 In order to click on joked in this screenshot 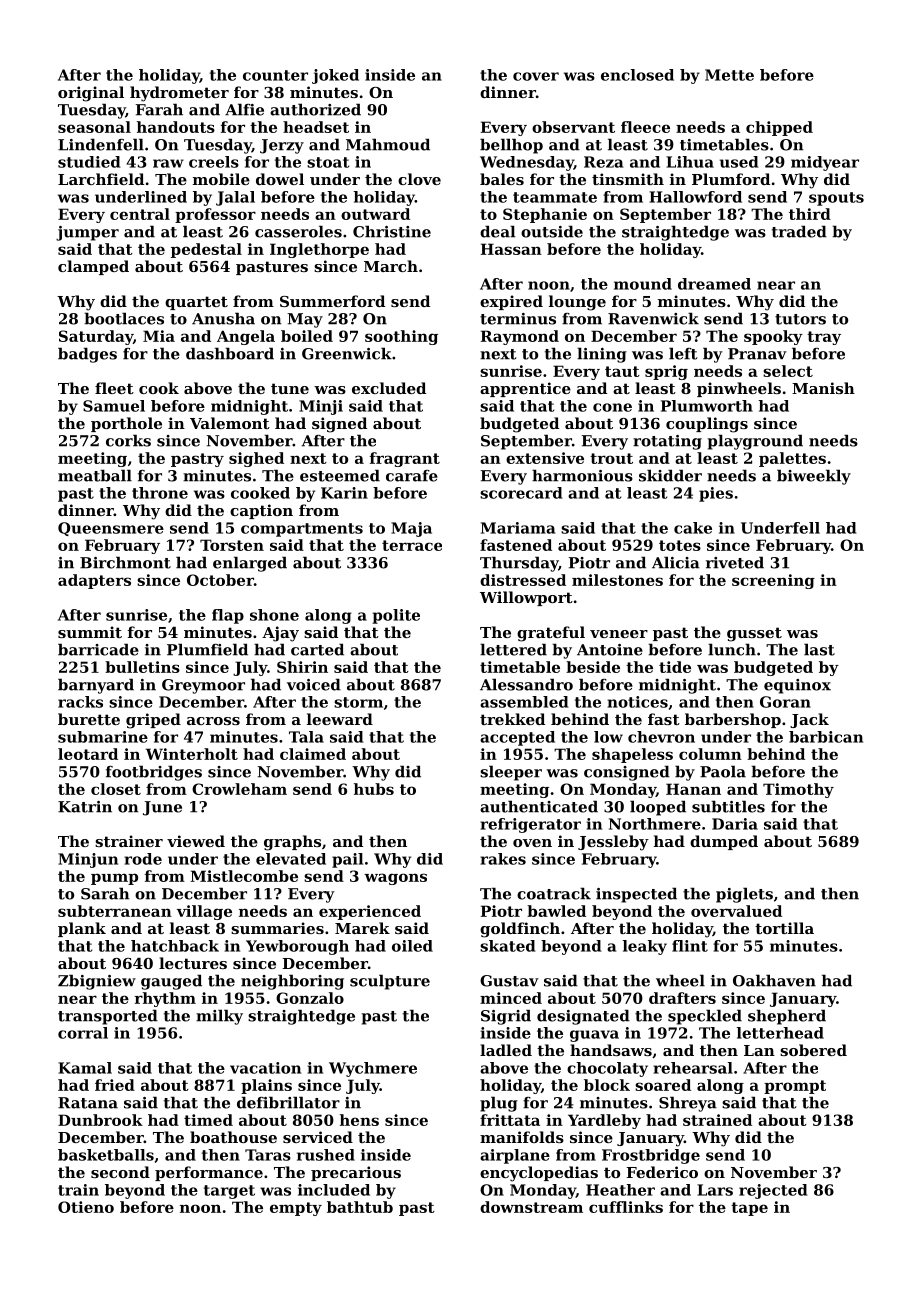, I will do `click(335, 76)`.
